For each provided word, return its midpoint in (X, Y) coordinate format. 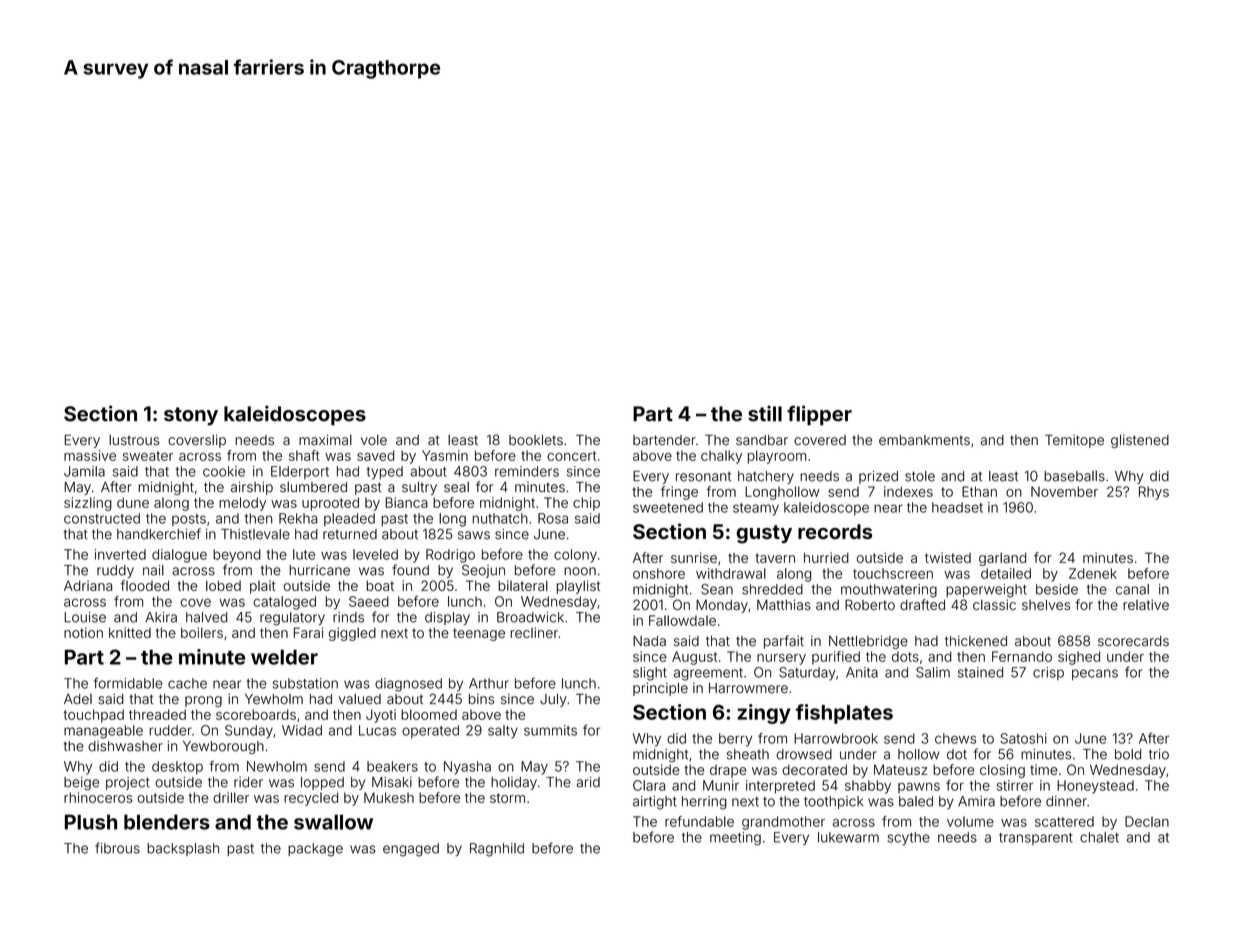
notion (83, 632)
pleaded (349, 519)
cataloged (284, 603)
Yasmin (445, 455)
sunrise (694, 557)
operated (430, 731)
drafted (922, 604)
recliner (534, 632)
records (835, 531)
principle (660, 689)
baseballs (1074, 476)
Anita (862, 672)
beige (81, 783)
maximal (325, 440)
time (1044, 769)
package (315, 850)
